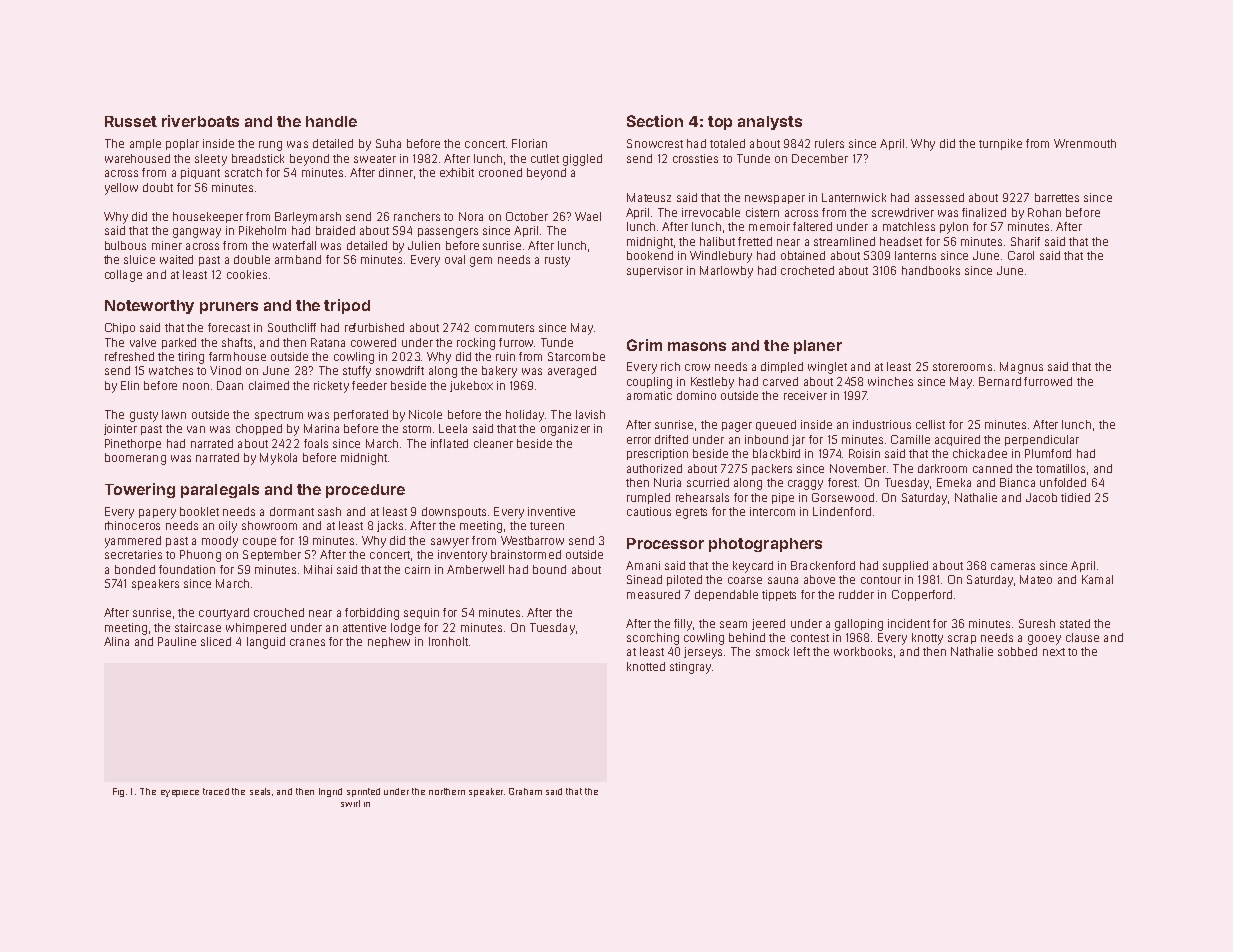 The image size is (1233, 952). What do you see at coordinates (272, 555) in the screenshot?
I see `September` at bounding box center [272, 555].
